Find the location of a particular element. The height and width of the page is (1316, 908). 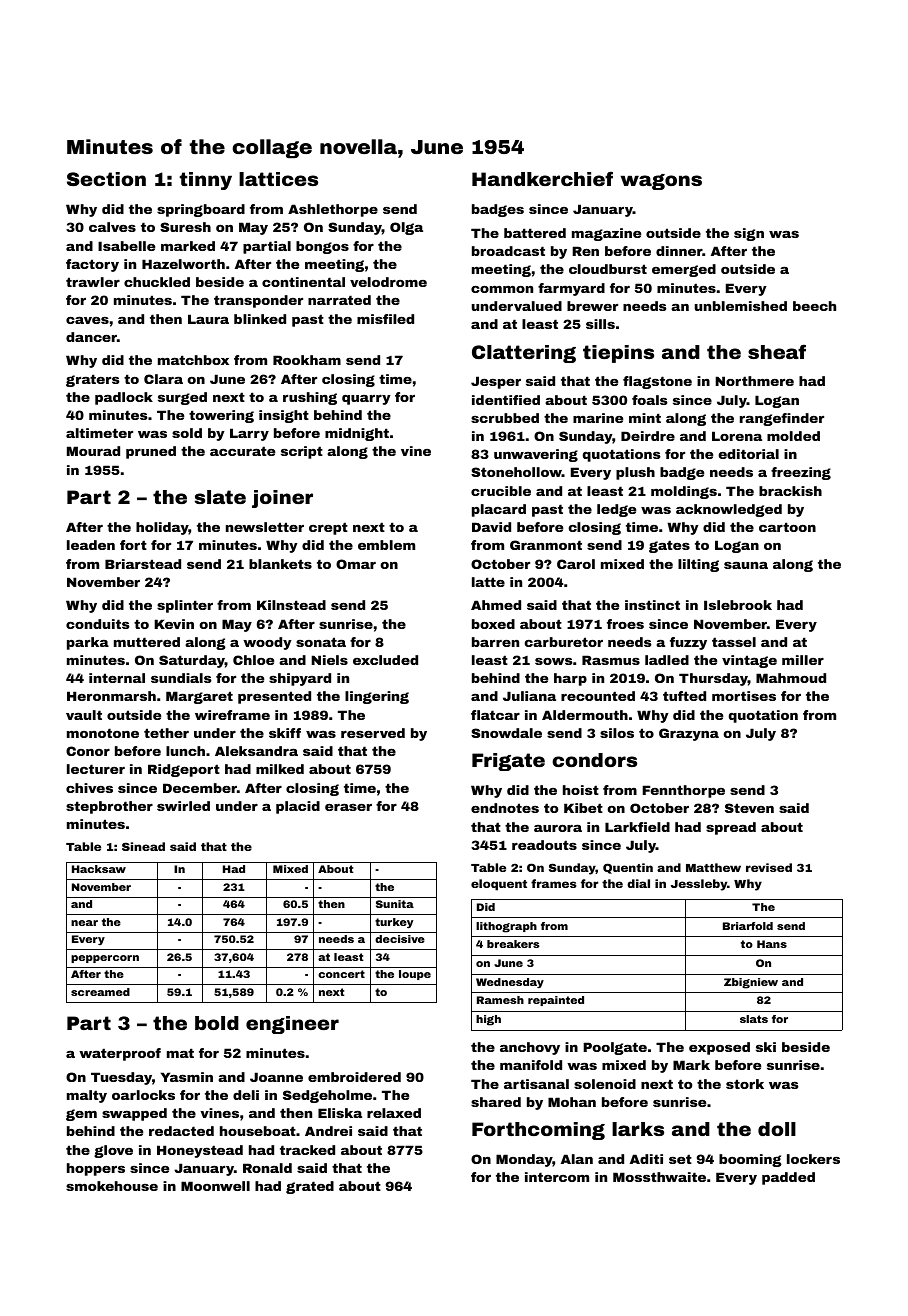

Kilnstead is located at coordinates (291, 605).
